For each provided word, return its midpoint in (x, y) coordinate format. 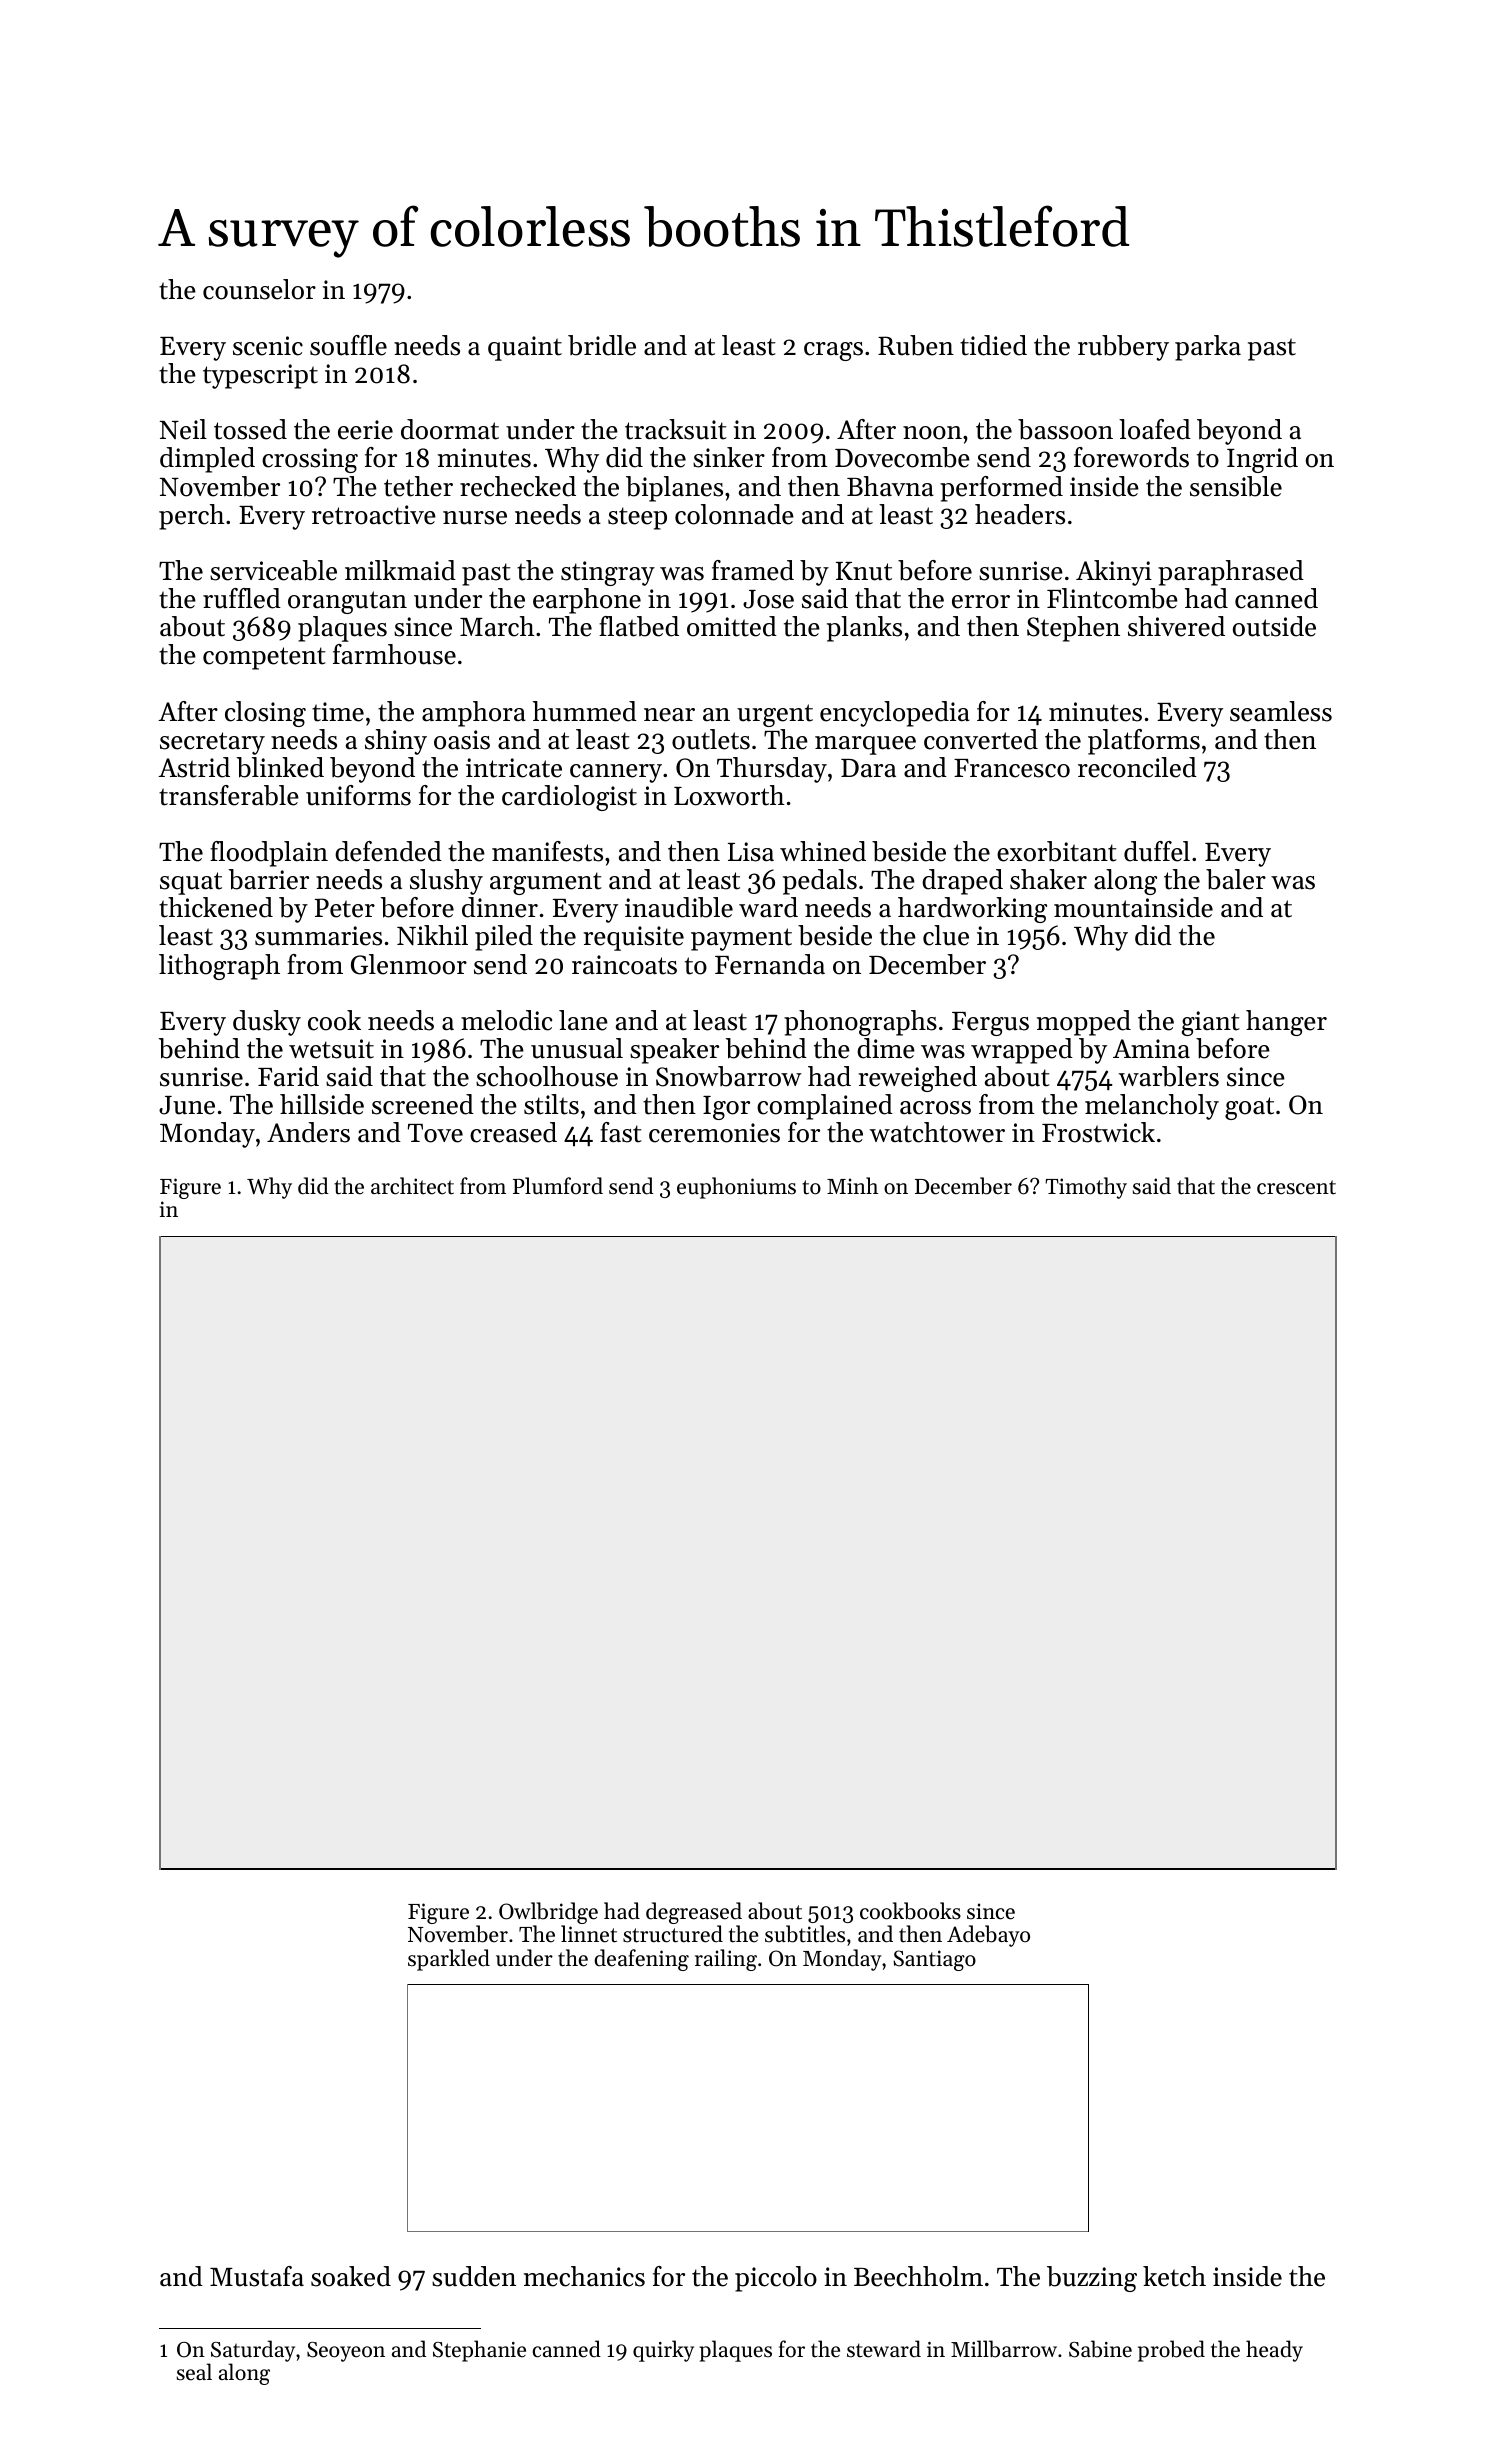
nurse (475, 518)
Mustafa (257, 2276)
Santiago (934, 1960)
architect (412, 1186)
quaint (525, 348)
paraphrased (1231, 573)
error (981, 602)
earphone (587, 601)
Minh (852, 1185)
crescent (1296, 1187)
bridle (602, 345)
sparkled (449, 1960)
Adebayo (988, 1936)
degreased (694, 1914)
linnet (589, 1934)
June (187, 1105)
